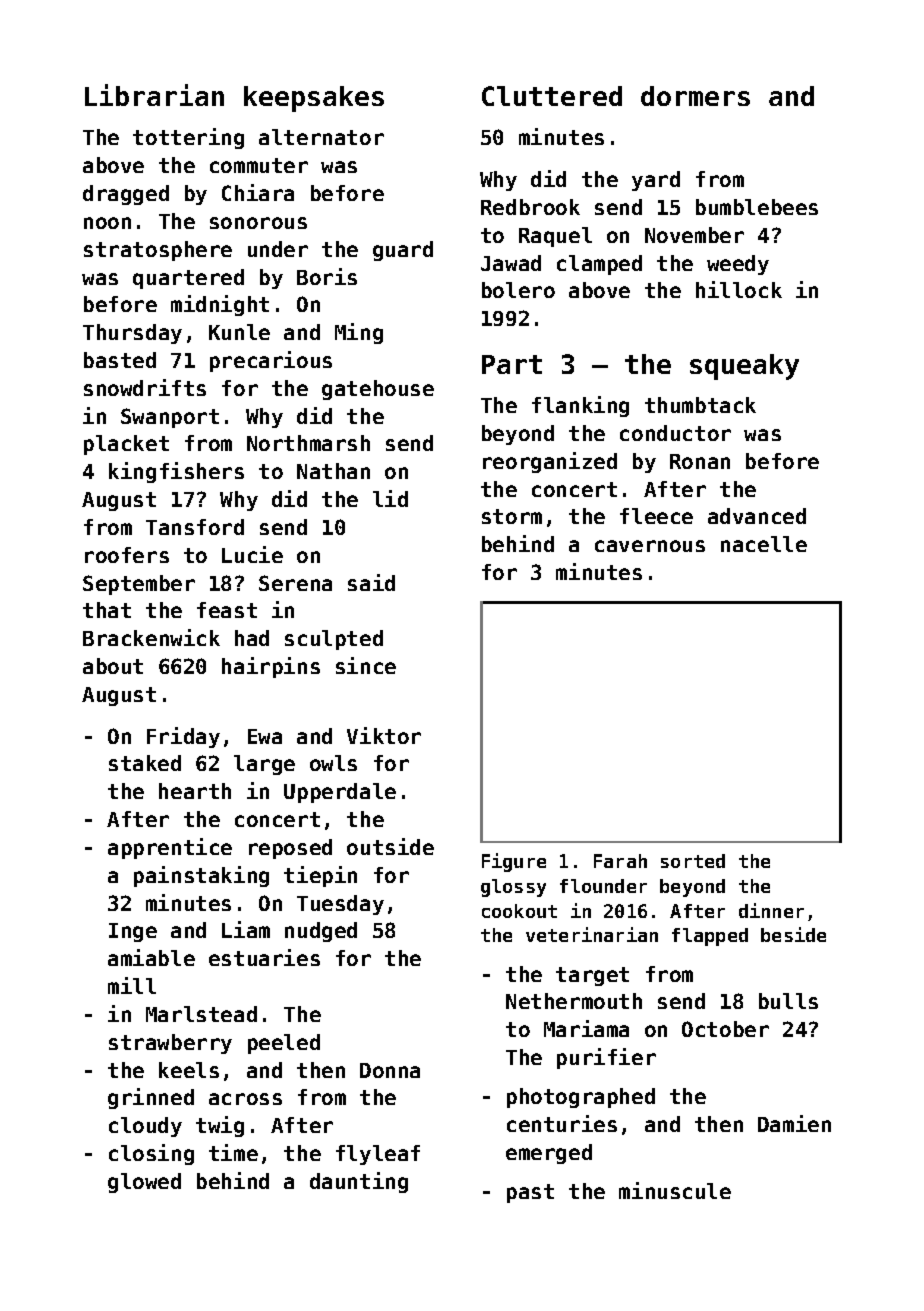 This image has height=1311, width=924. What do you see at coordinates (144, 1183) in the image?
I see `glowed` at bounding box center [144, 1183].
